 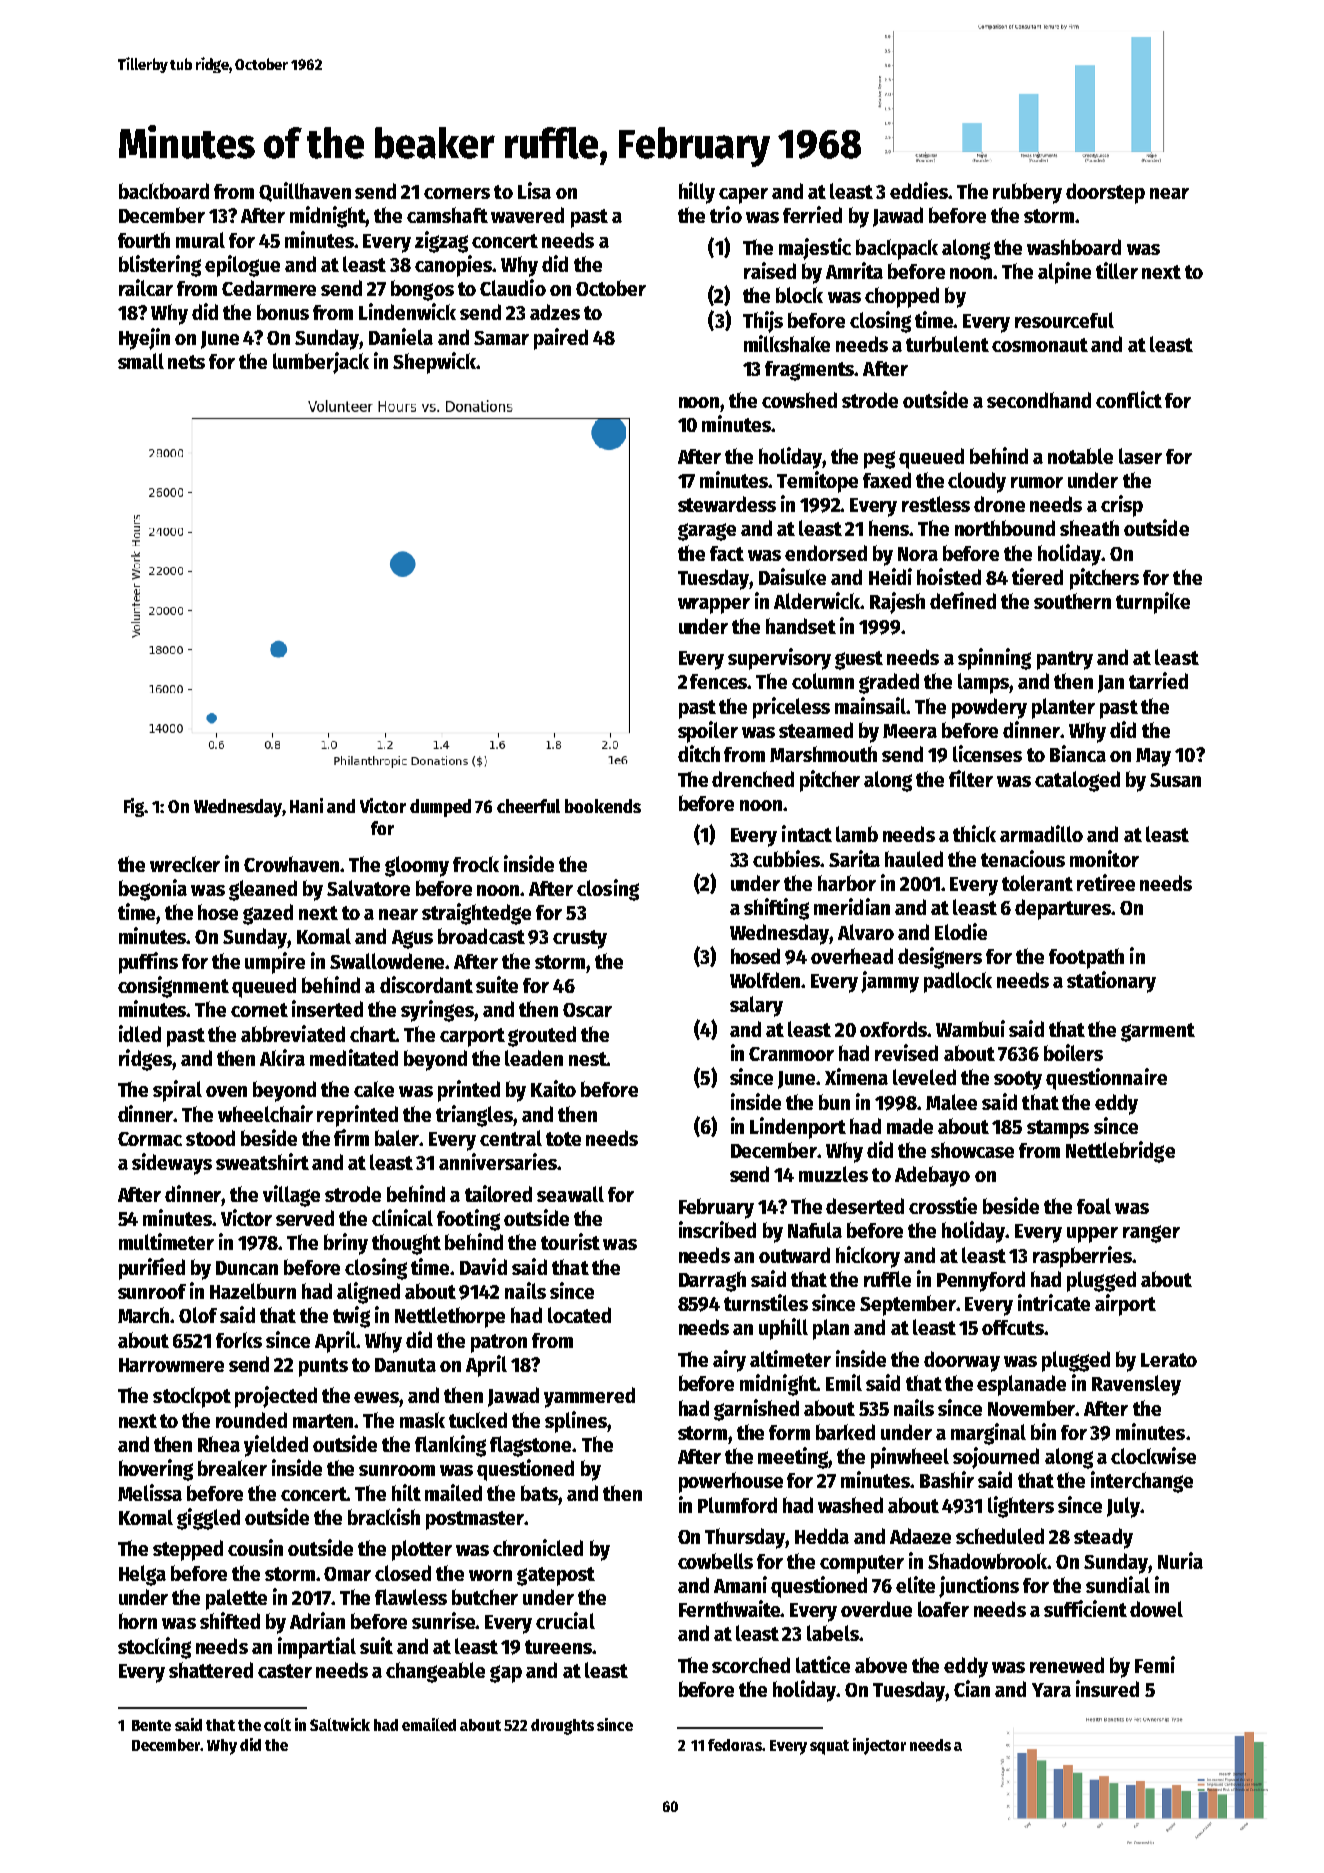 I want to click on Harrowmere, so click(x=171, y=1365).
